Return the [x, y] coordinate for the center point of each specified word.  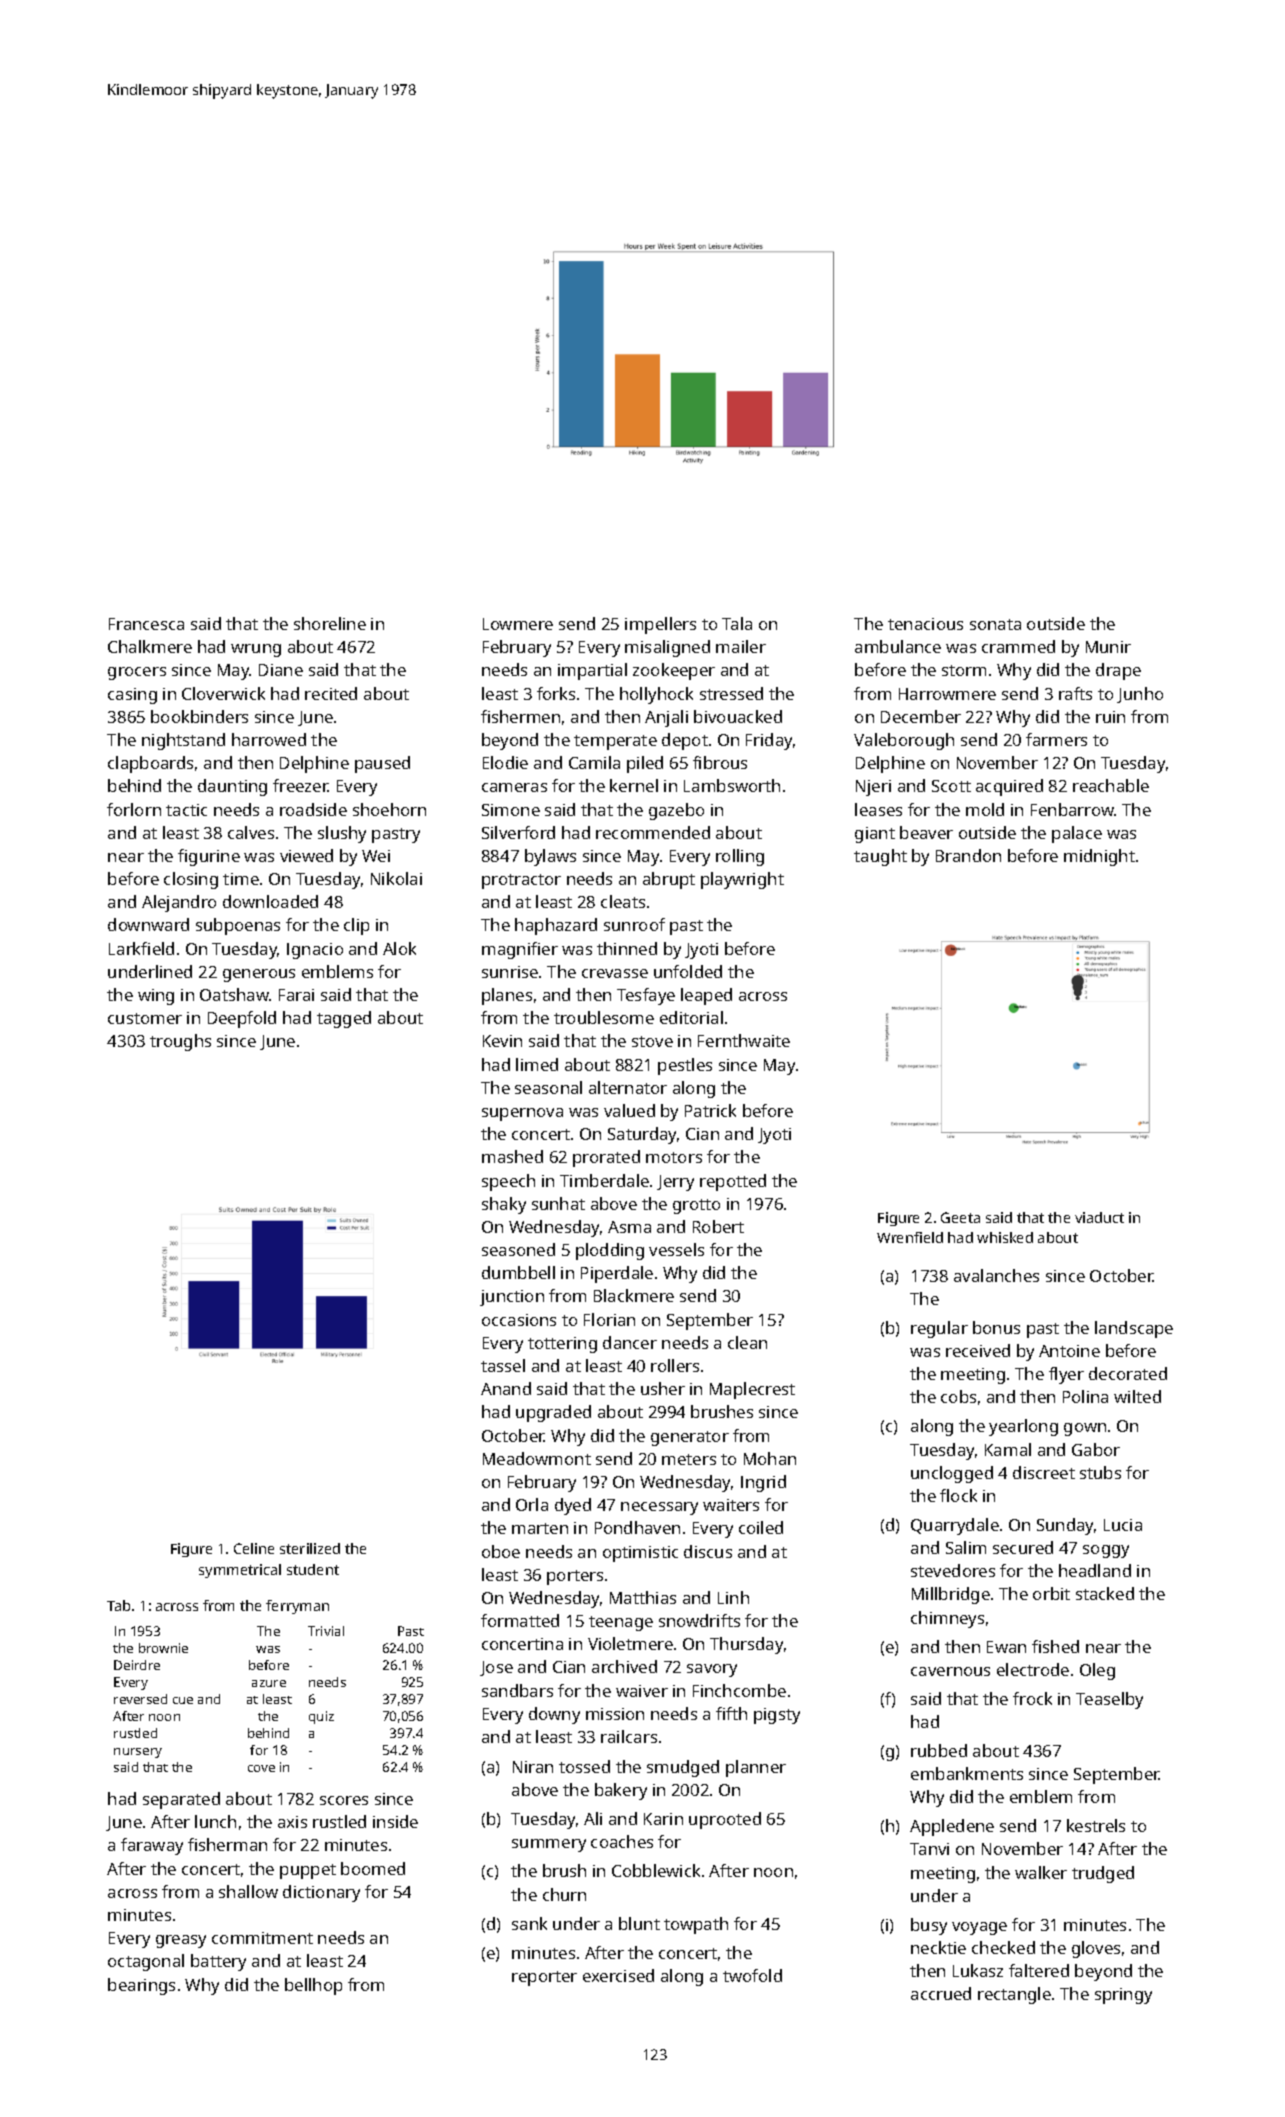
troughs [180, 1042]
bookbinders [199, 716]
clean [747, 1342]
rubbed [939, 1750]
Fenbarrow [1073, 809]
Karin [663, 1819]
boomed [373, 1868]
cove [261, 1768]
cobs [958, 1396]
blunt [639, 1923]
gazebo [676, 811]
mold [985, 809]
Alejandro [179, 903]
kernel [634, 785]
